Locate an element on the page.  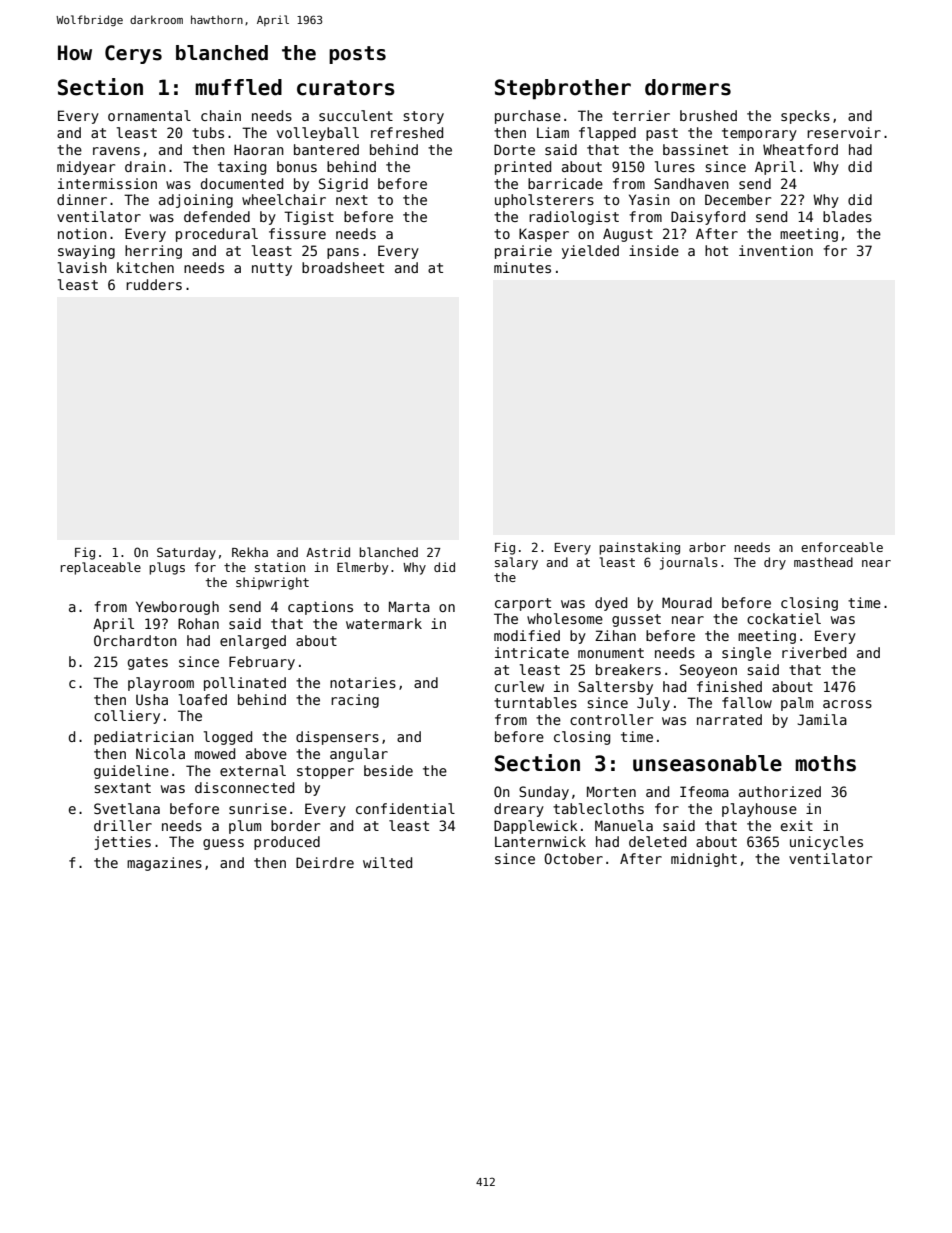
procedural is located at coordinates (217, 235).
